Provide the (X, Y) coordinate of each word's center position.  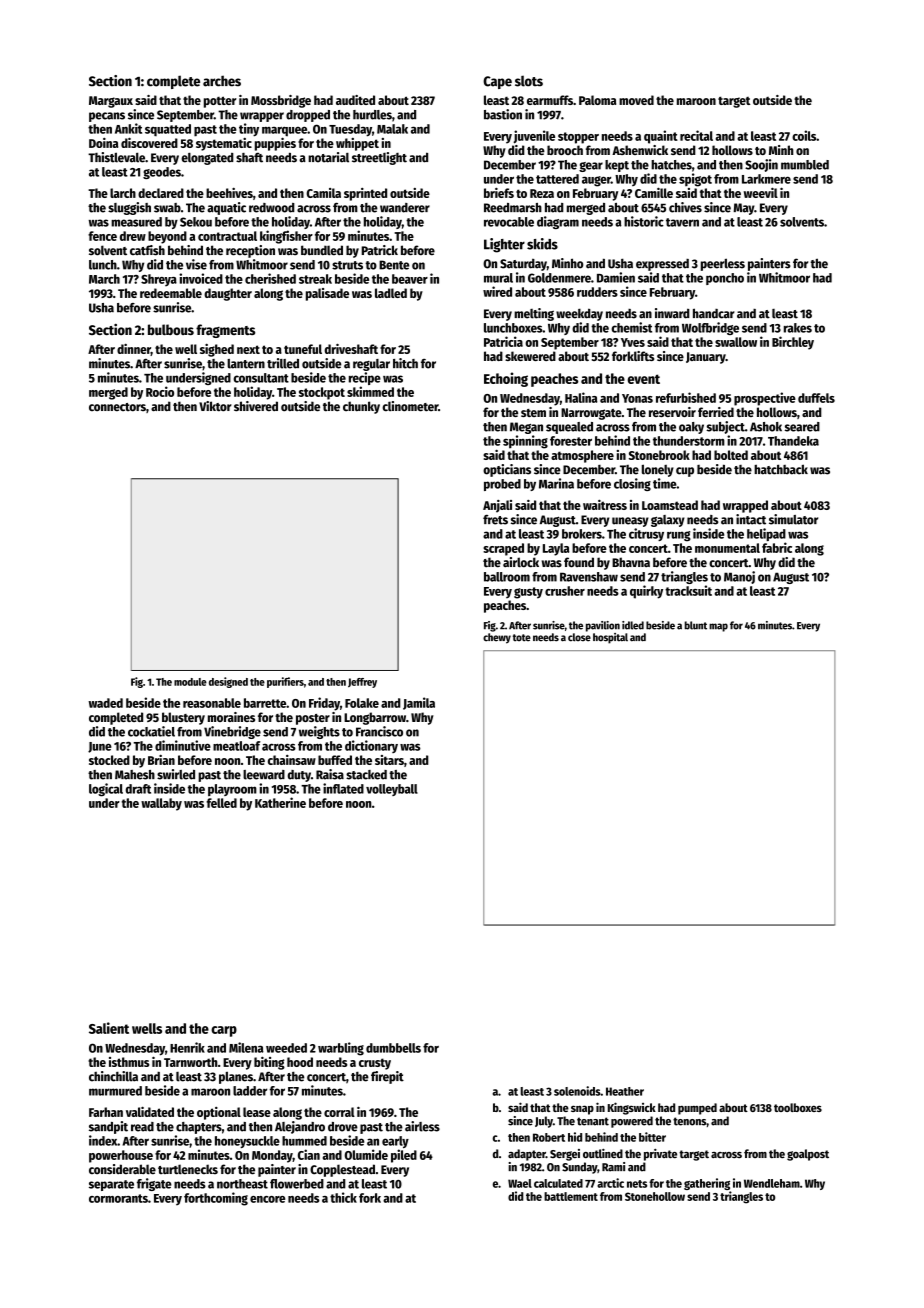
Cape (497, 82)
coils (804, 135)
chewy (497, 638)
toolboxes (798, 1107)
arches (222, 81)
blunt (696, 625)
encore (267, 1199)
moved (636, 100)
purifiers (285, 682)
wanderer (405, 208)
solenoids (577, 1091)
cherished (270, 278)
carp (224, 1031)
